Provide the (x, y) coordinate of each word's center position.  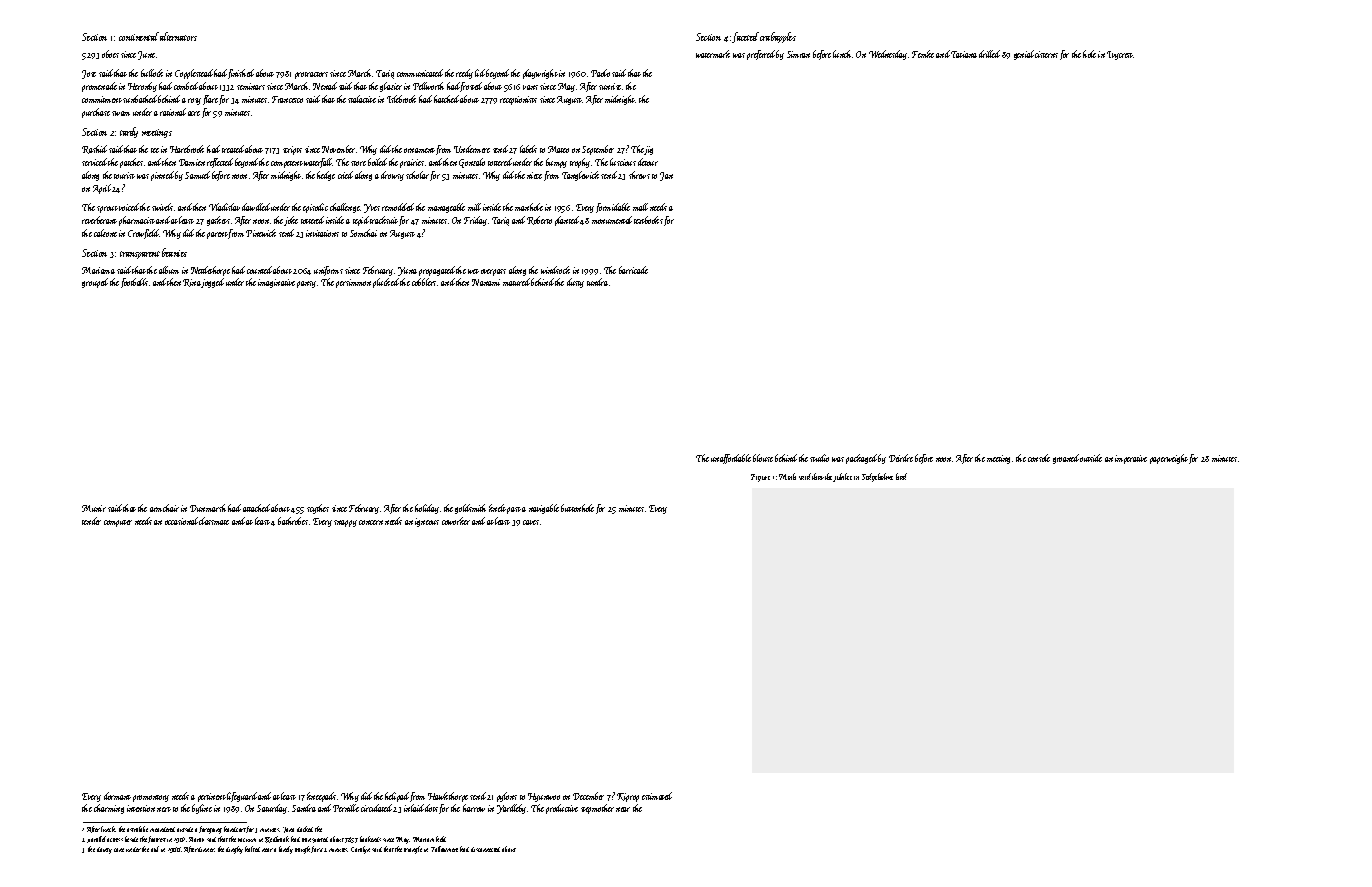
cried (345, 175)
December (588, 796)
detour (648, 162)
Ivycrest (1120, 55)
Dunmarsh (208, 508)
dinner (206, 849)
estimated (657, 796)
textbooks (648, 220)
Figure (760, 478)
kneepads (321, 797)
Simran (798, 54)
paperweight (1169, 459)
